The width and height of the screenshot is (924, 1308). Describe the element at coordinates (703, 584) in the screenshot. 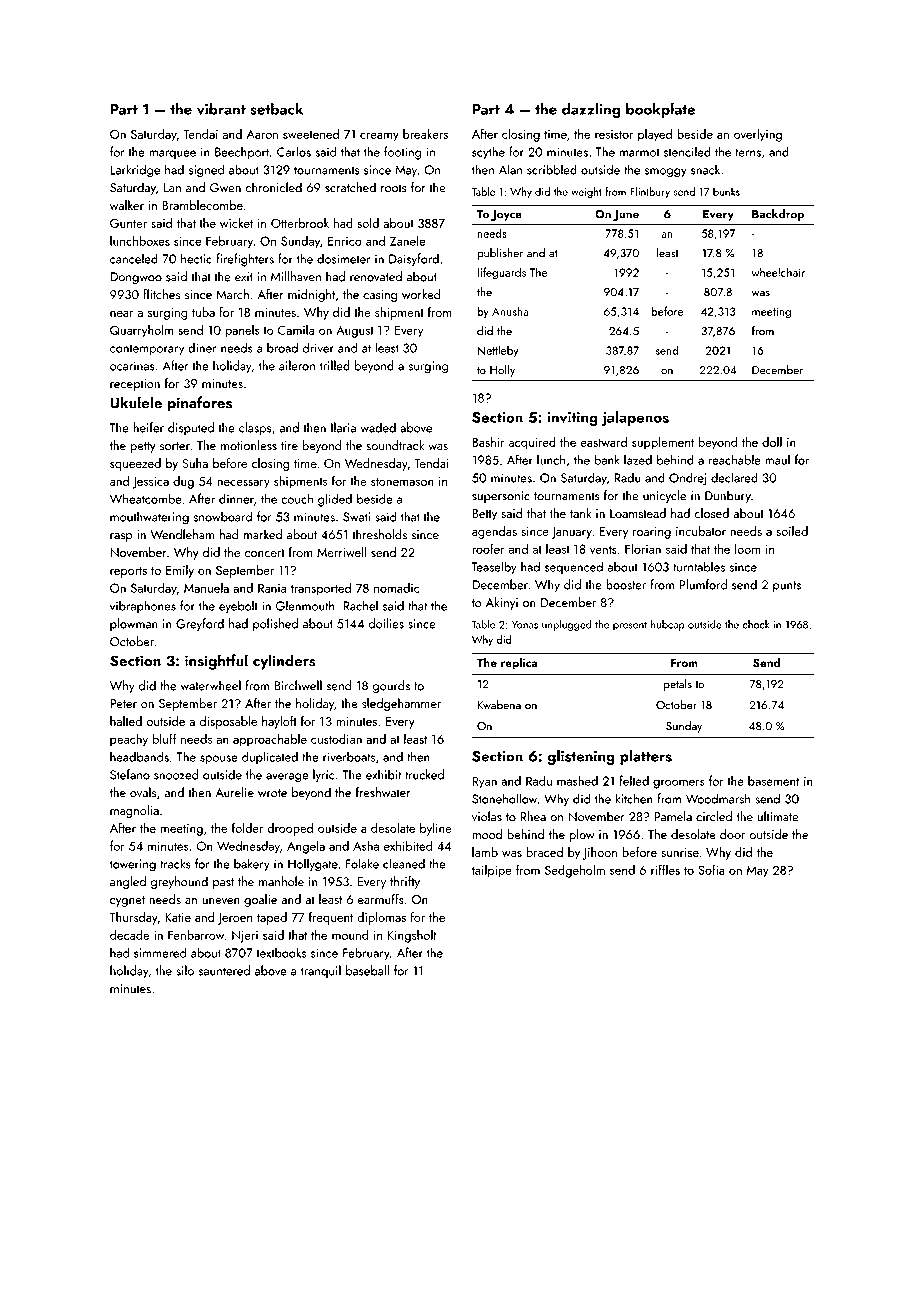

I see `Plumford` at that location.
